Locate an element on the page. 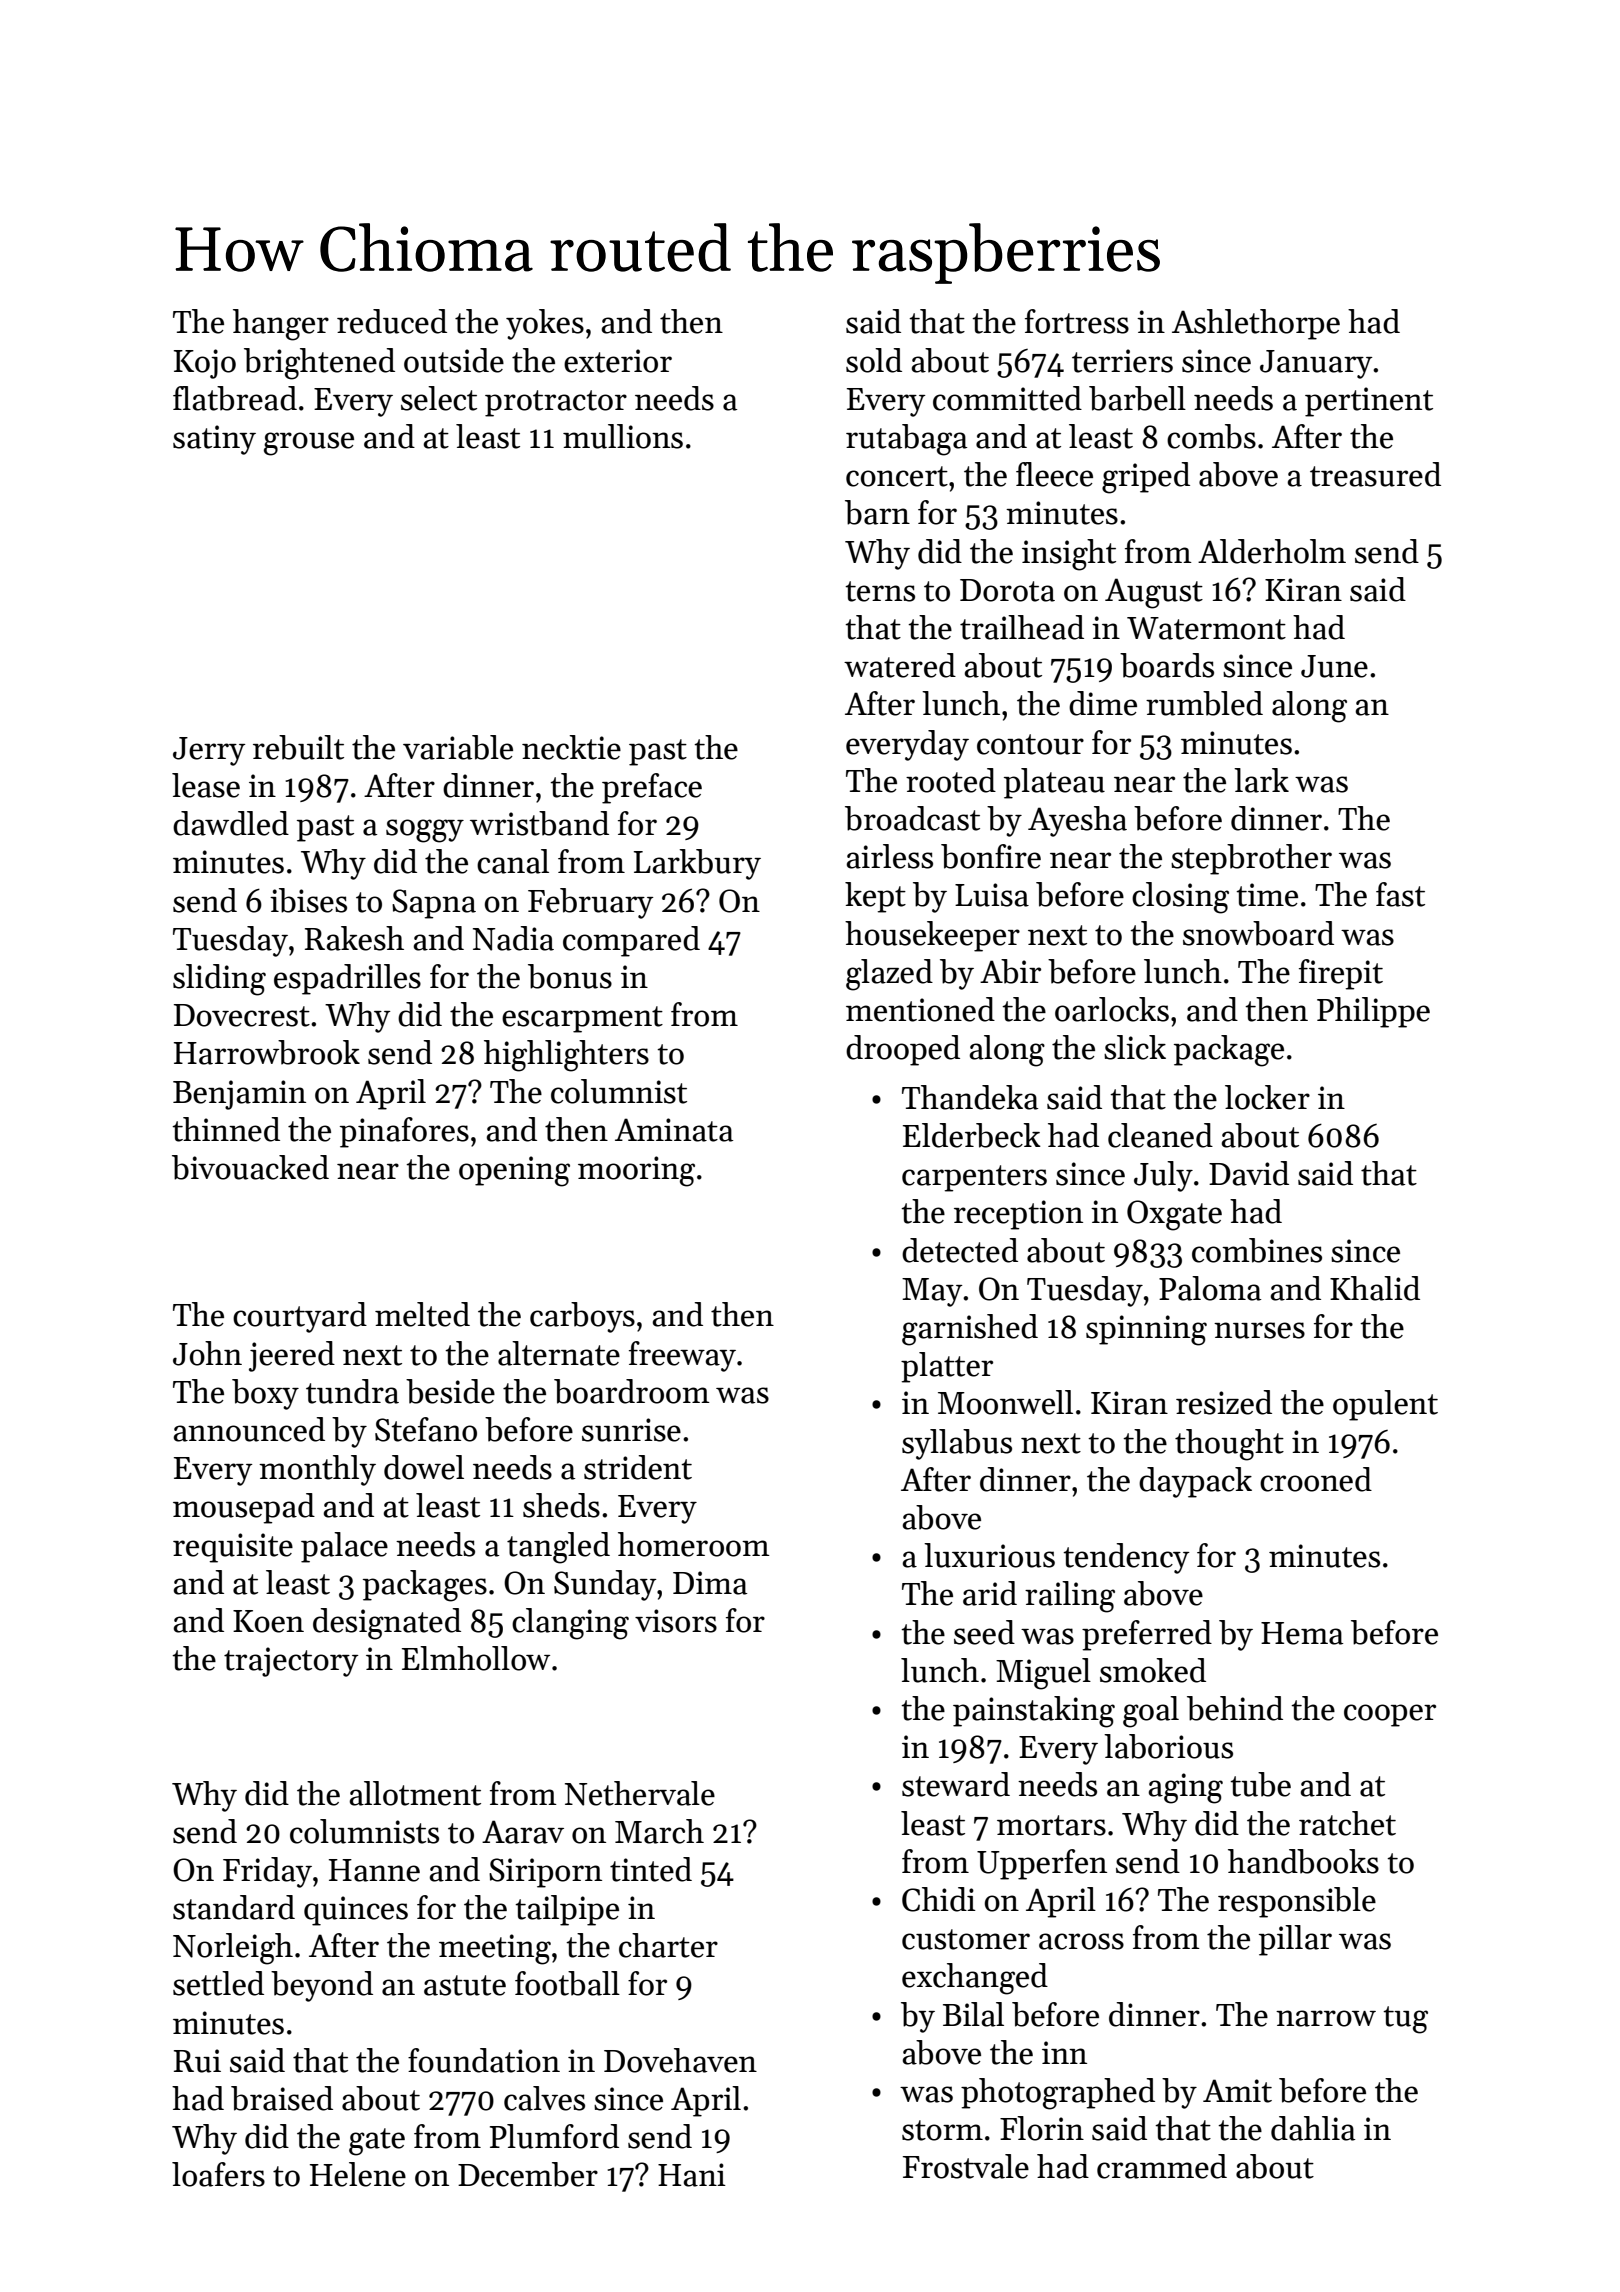  Elmhollow is located at coordinates (476, 1658).
